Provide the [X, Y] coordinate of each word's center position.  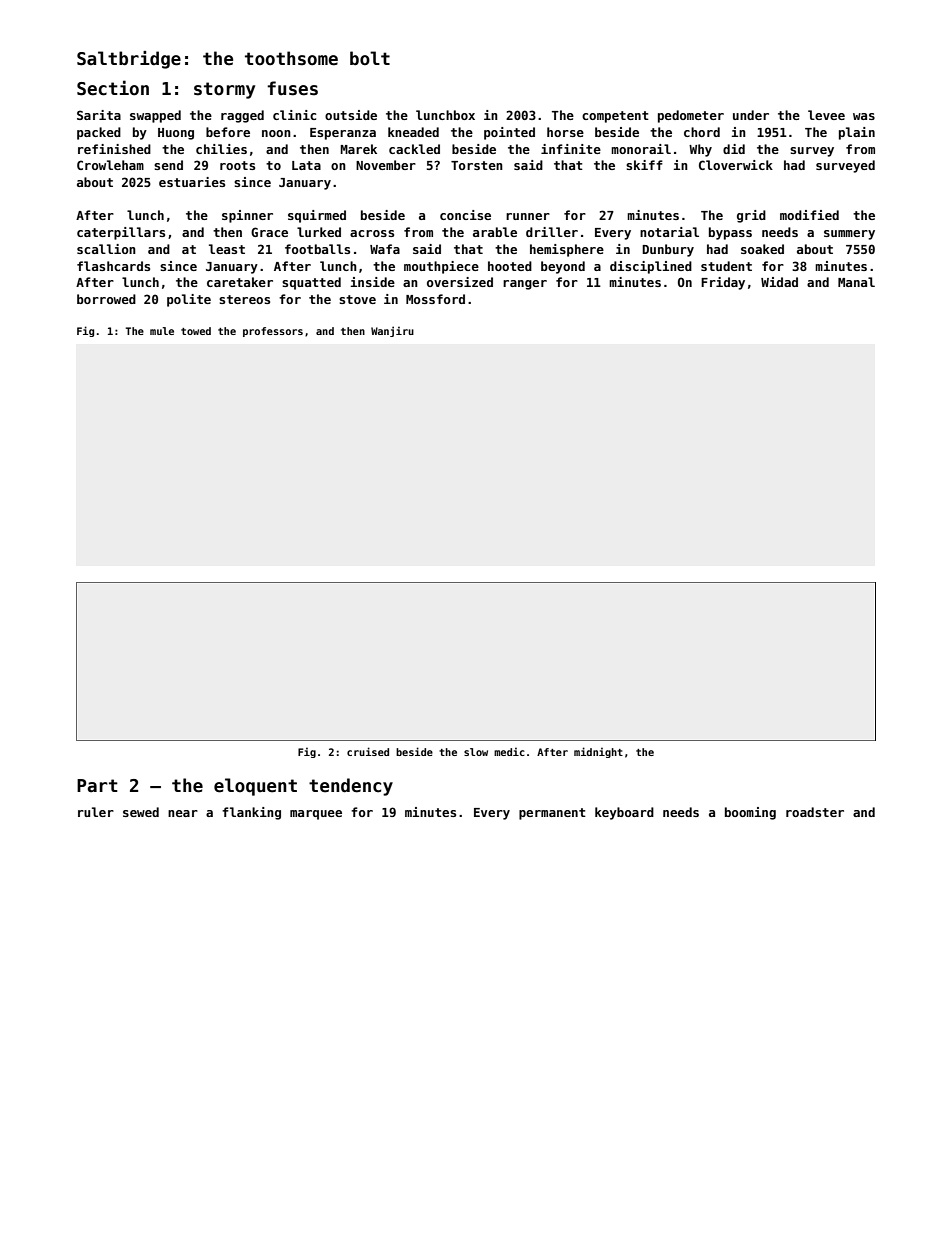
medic [509, 751]
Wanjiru [392, 331]
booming [750, 813]
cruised [368, 751]
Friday [723, 283]
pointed [509, 133]
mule [162, 331]
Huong [176, 134]
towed [196, 331]
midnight [598, 752]
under [751, 115]
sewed [141, 812]
